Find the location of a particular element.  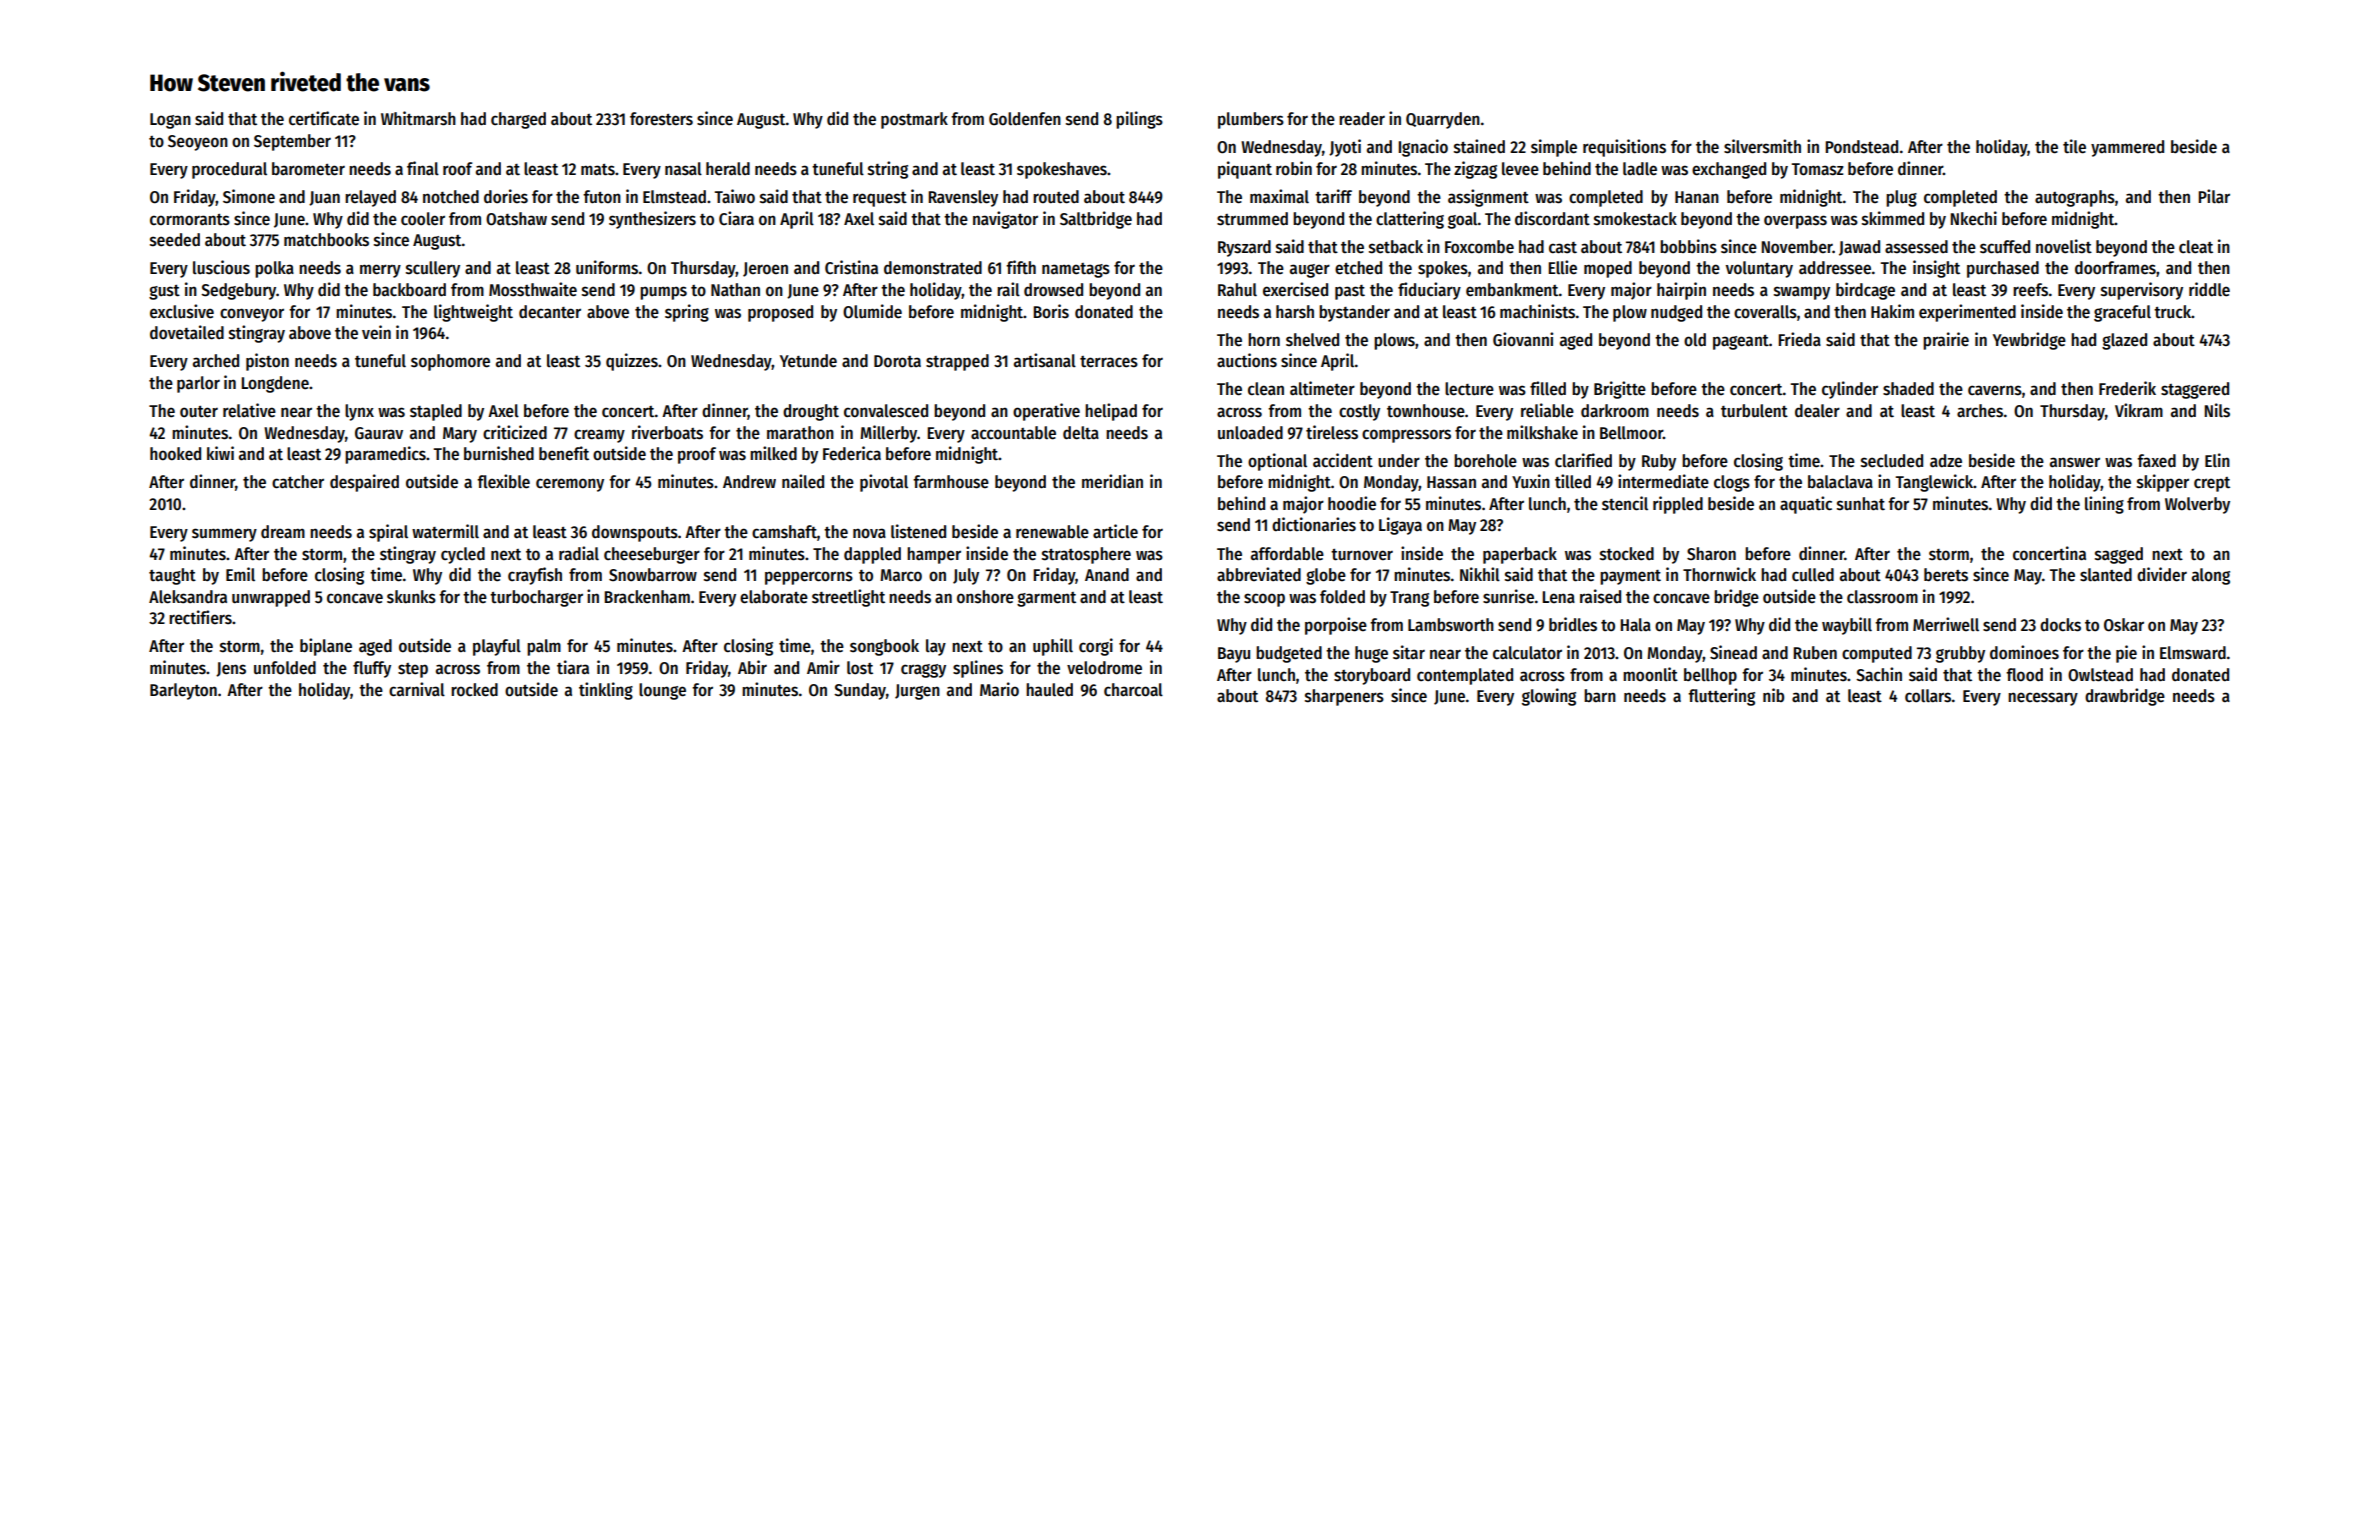

vein is located at coordinates (376, 332).
